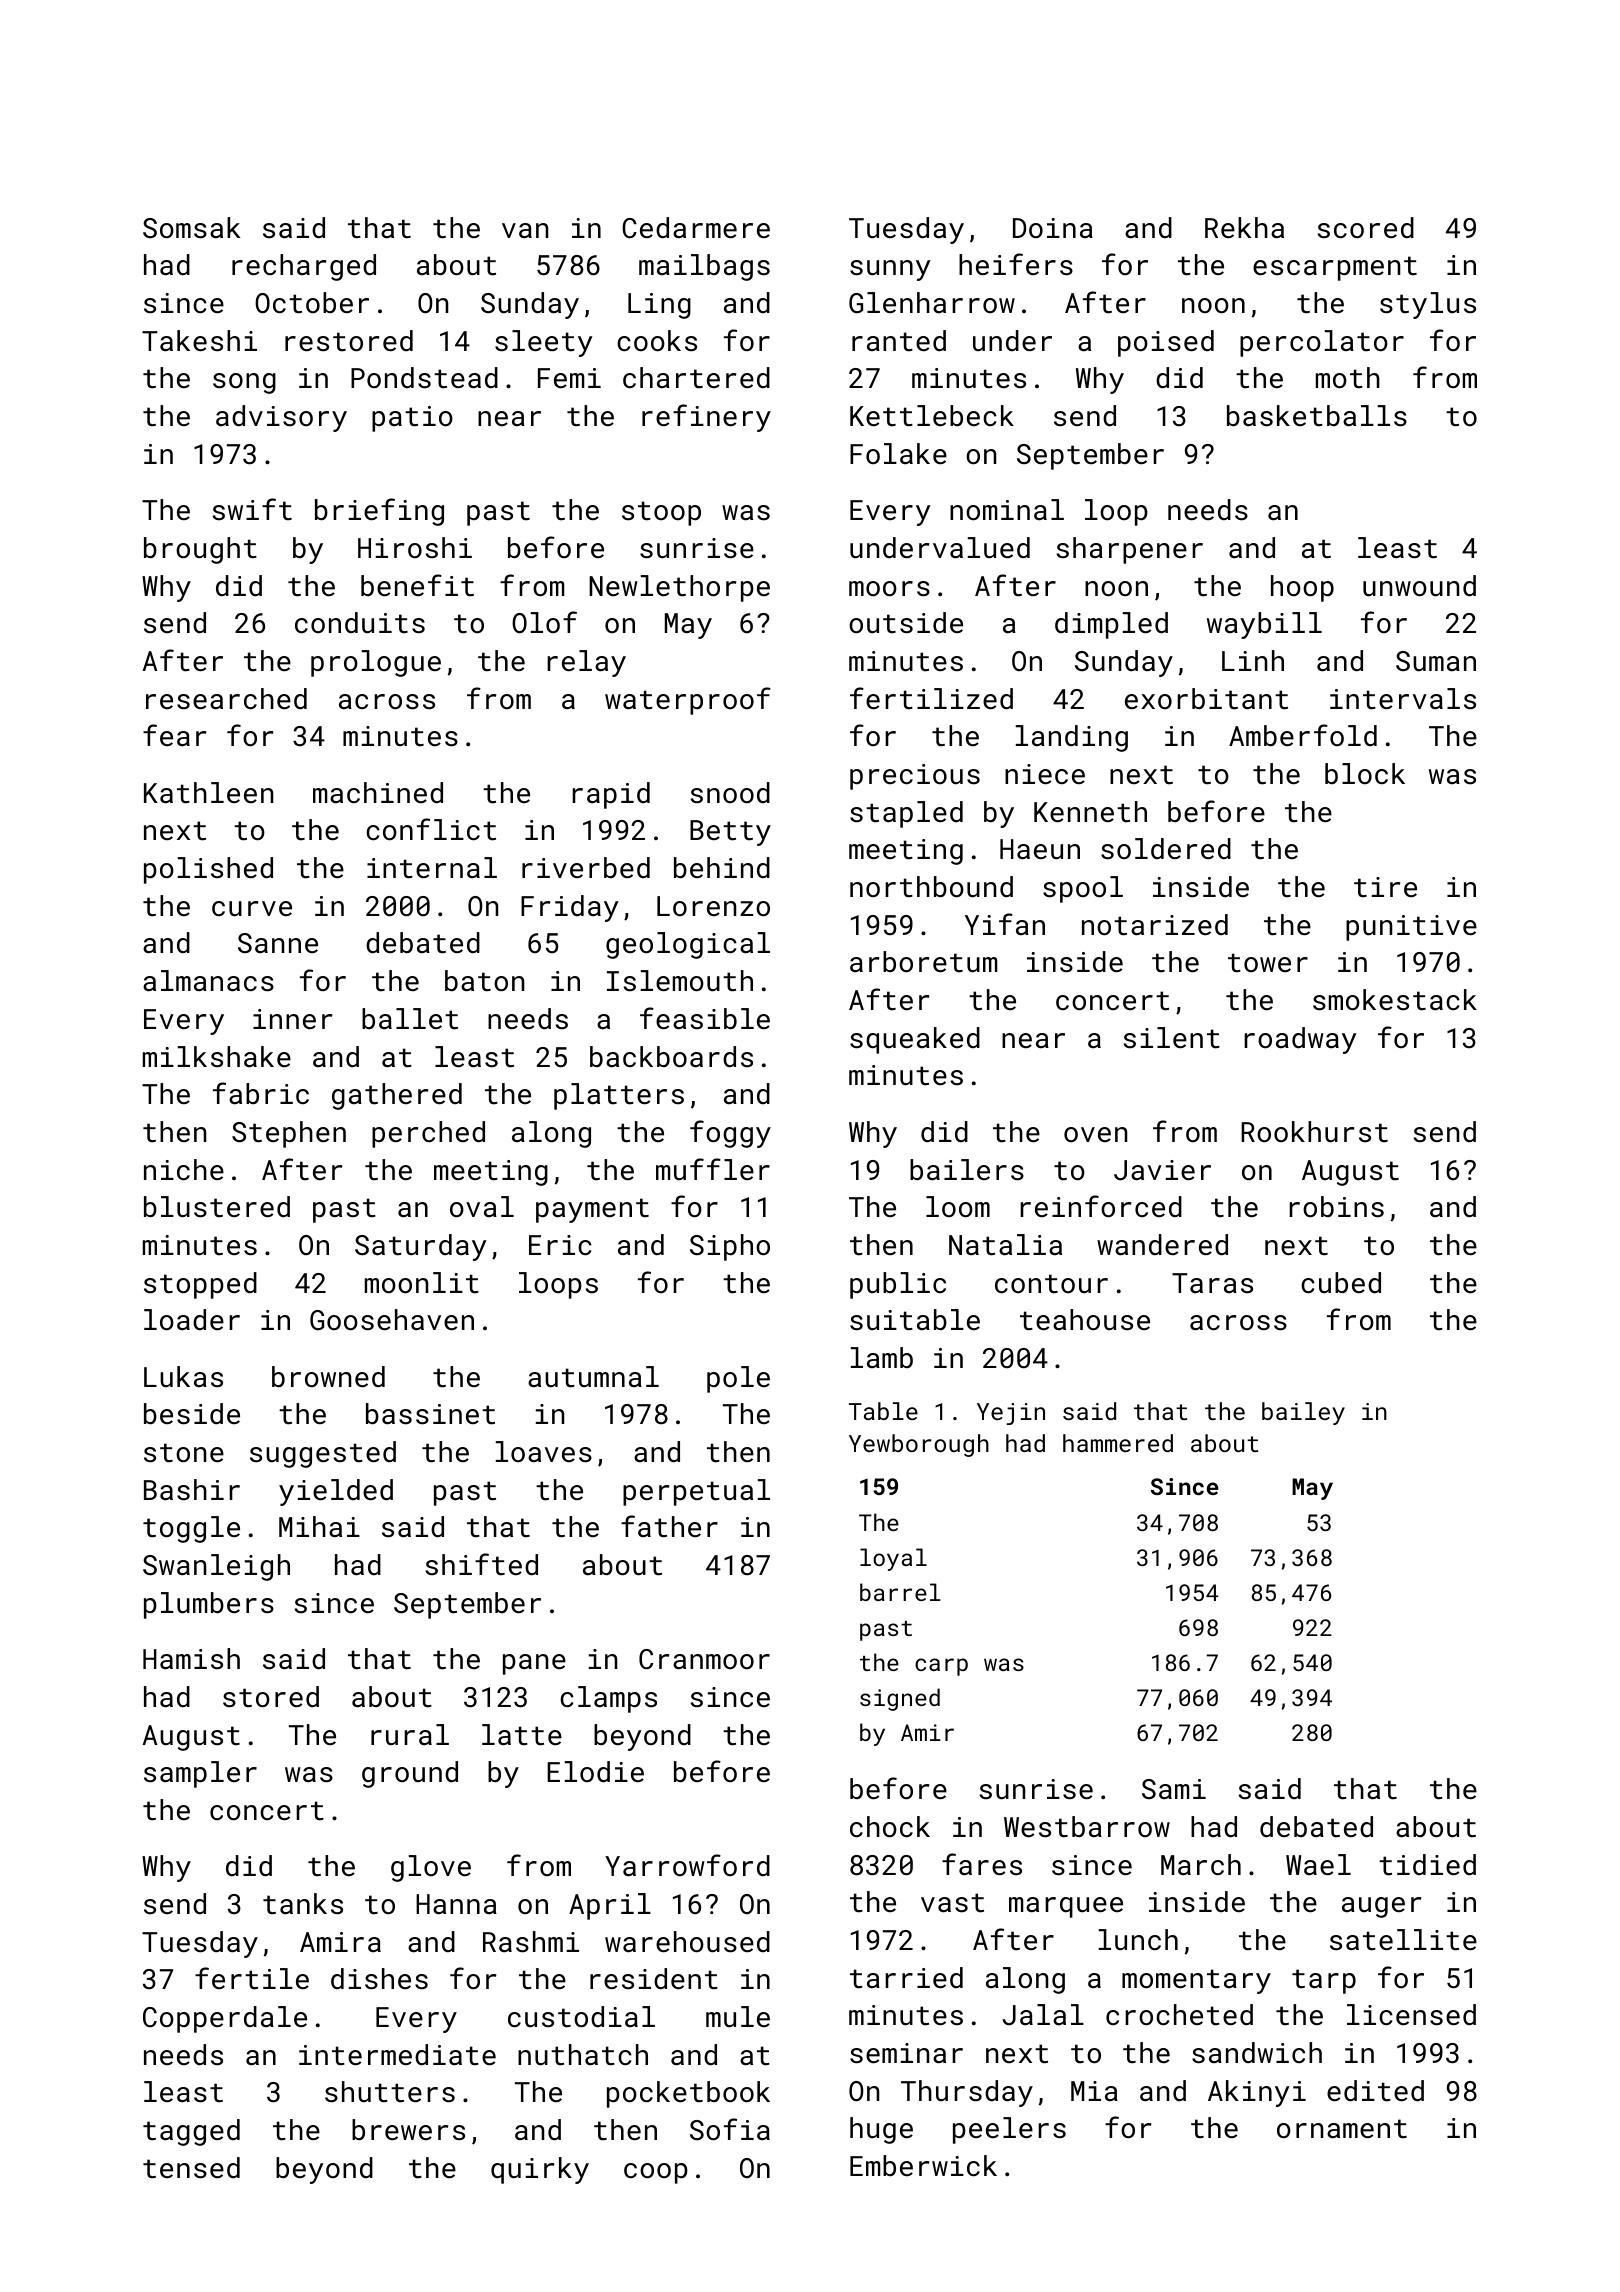  What do you see at coordinates (1366, 228) in the document?
I see `scored` at bounding box center [1366, 228].
